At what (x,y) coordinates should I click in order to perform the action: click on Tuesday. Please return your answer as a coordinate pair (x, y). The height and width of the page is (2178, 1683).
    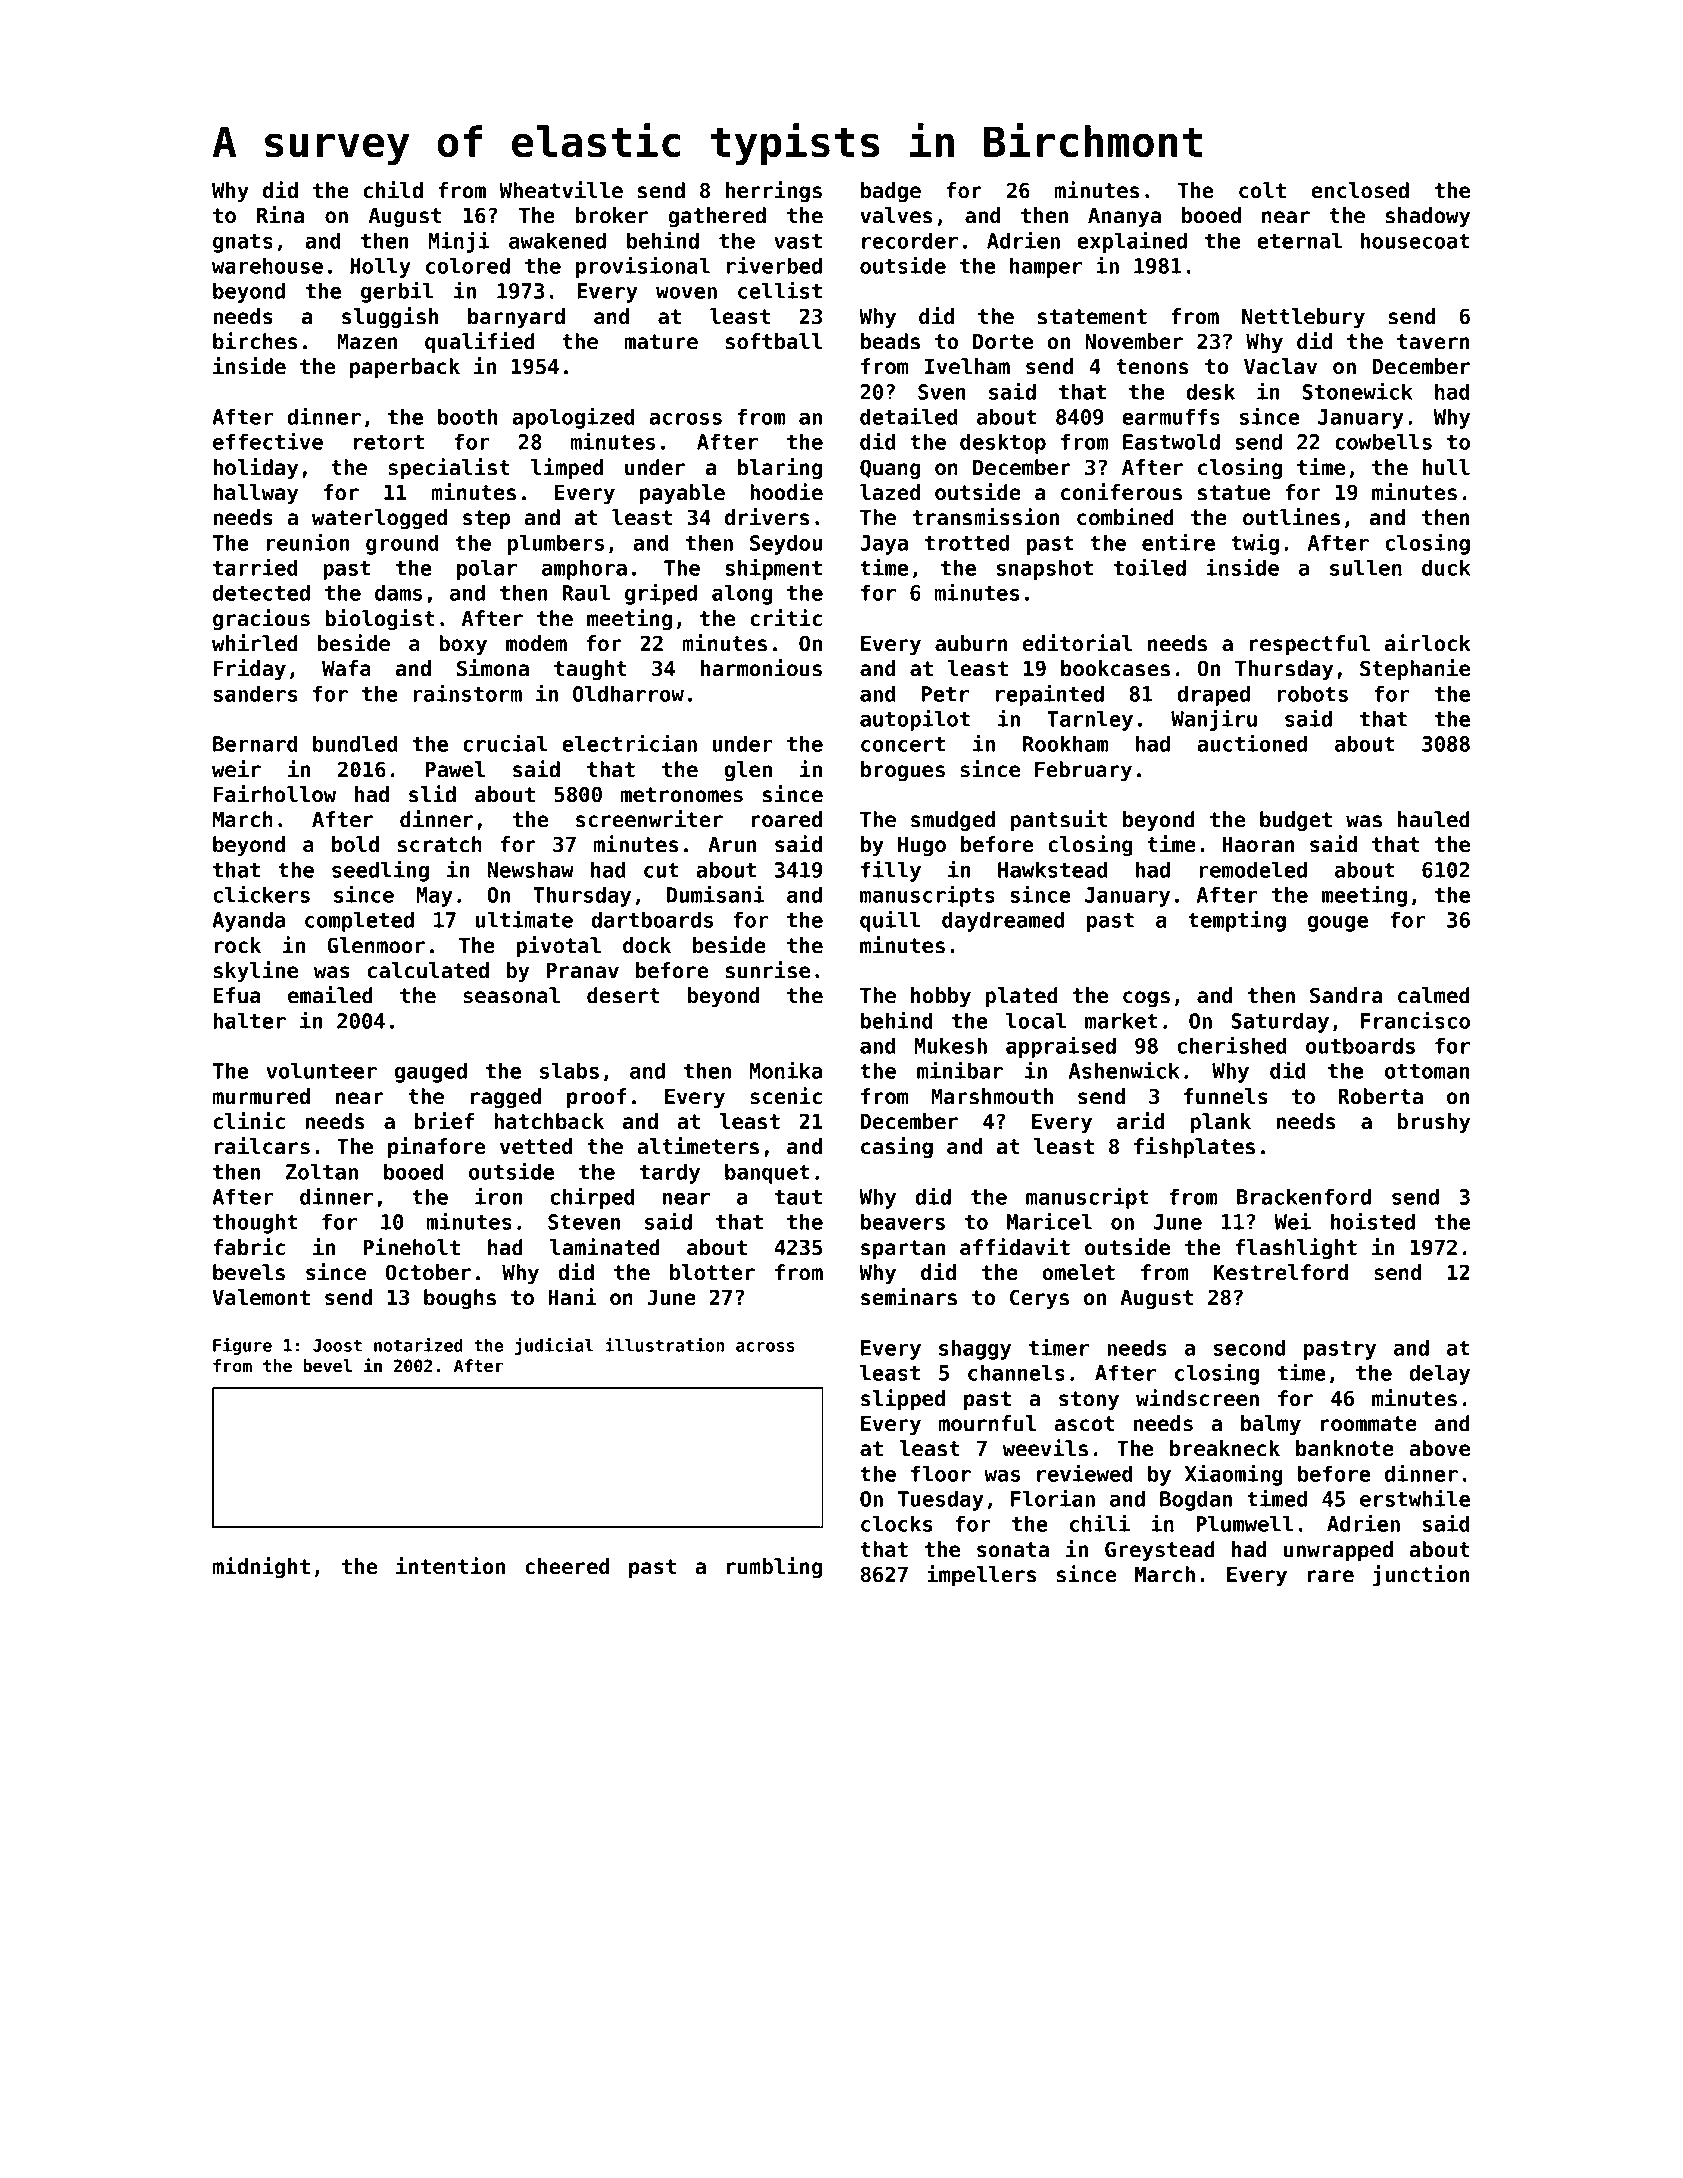
    Looking at the image, I should click on (941, 1500).
